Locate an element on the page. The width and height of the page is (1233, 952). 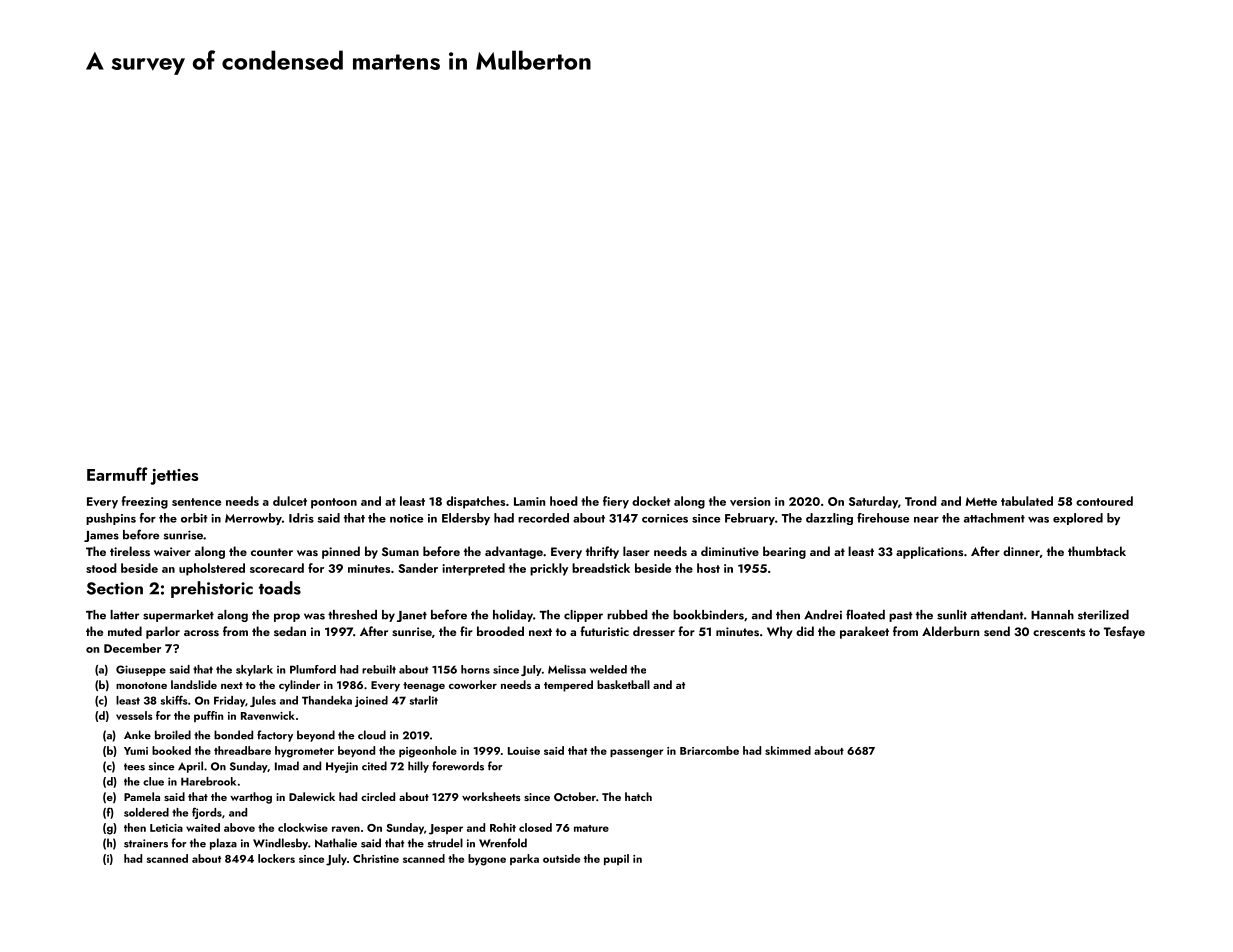
tees is located at coordinates (134, 767).
